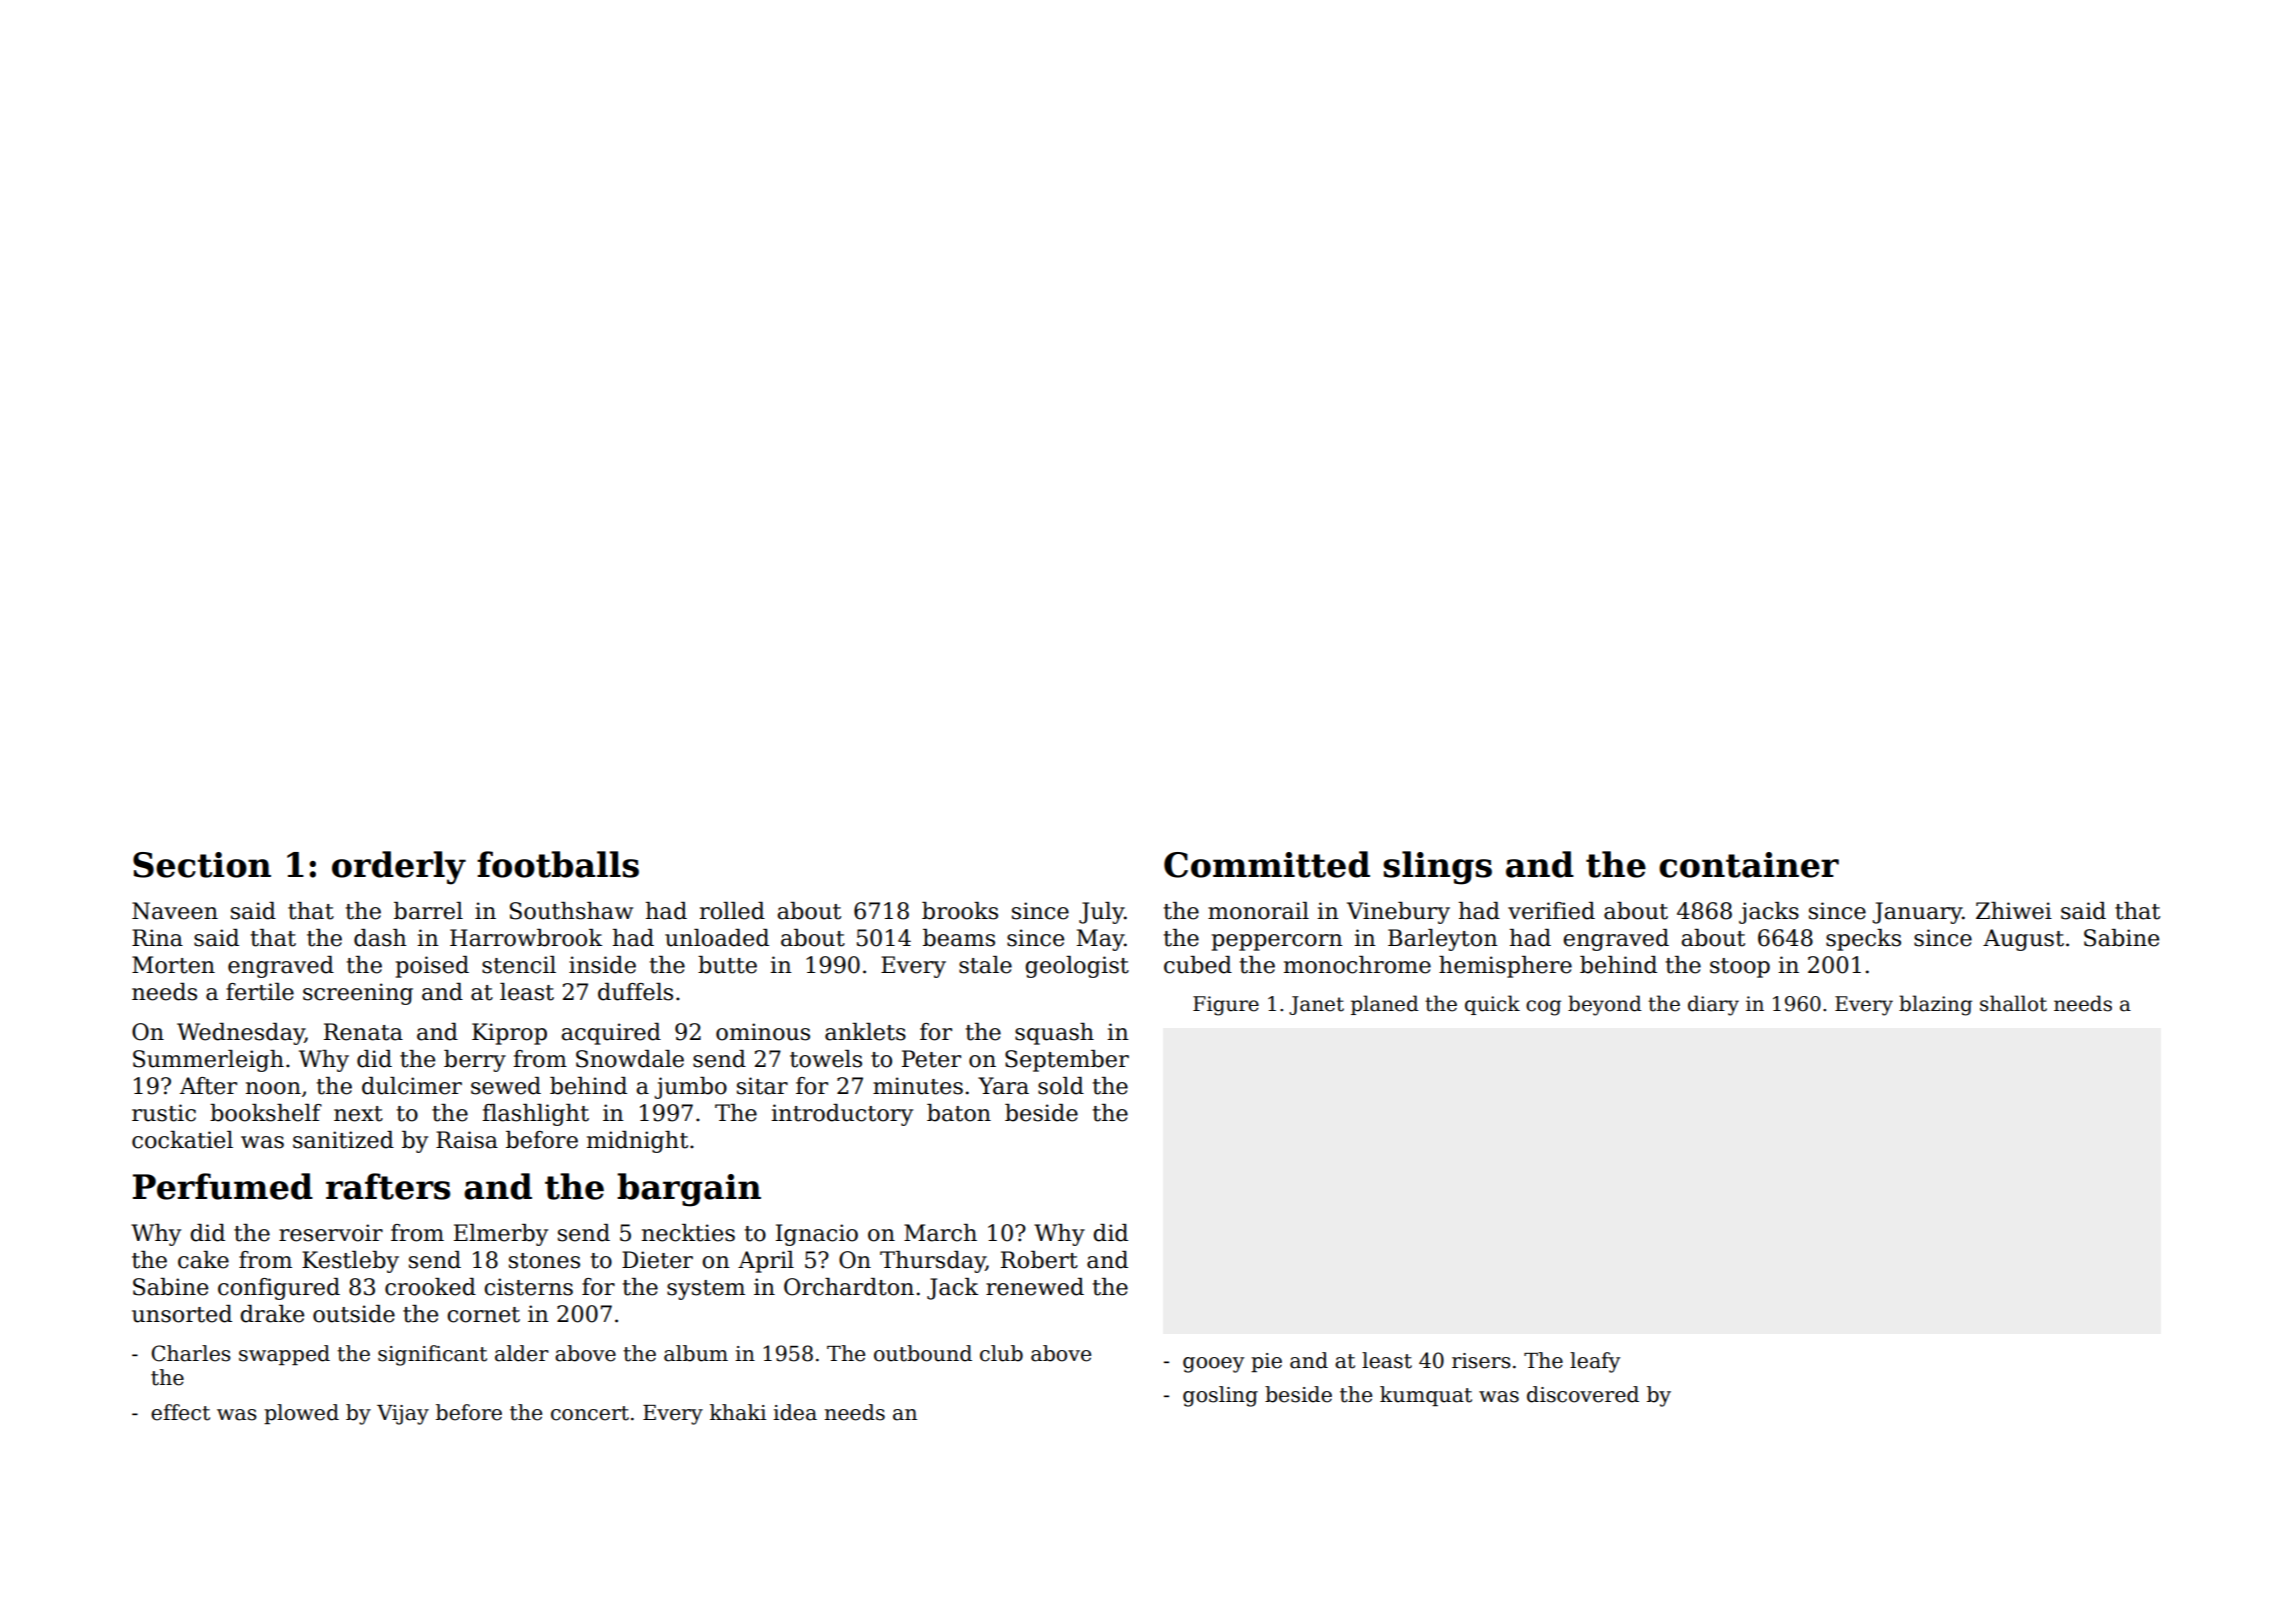 The width and height of the screenshot is (2292, 1620). I want to click on concert, so click(590, 1413).
